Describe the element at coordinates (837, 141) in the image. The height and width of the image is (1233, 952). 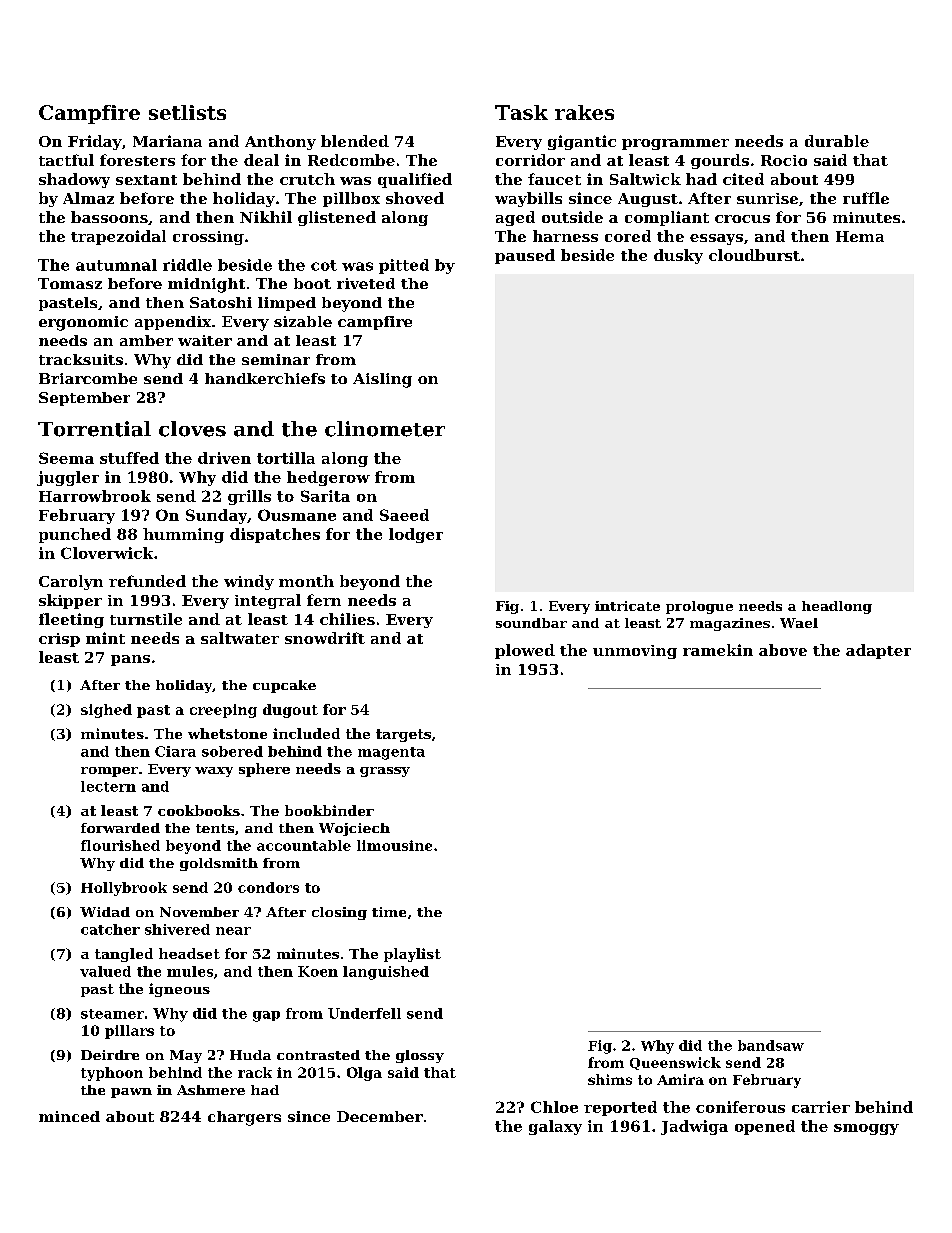
I see `durable` at that location.
